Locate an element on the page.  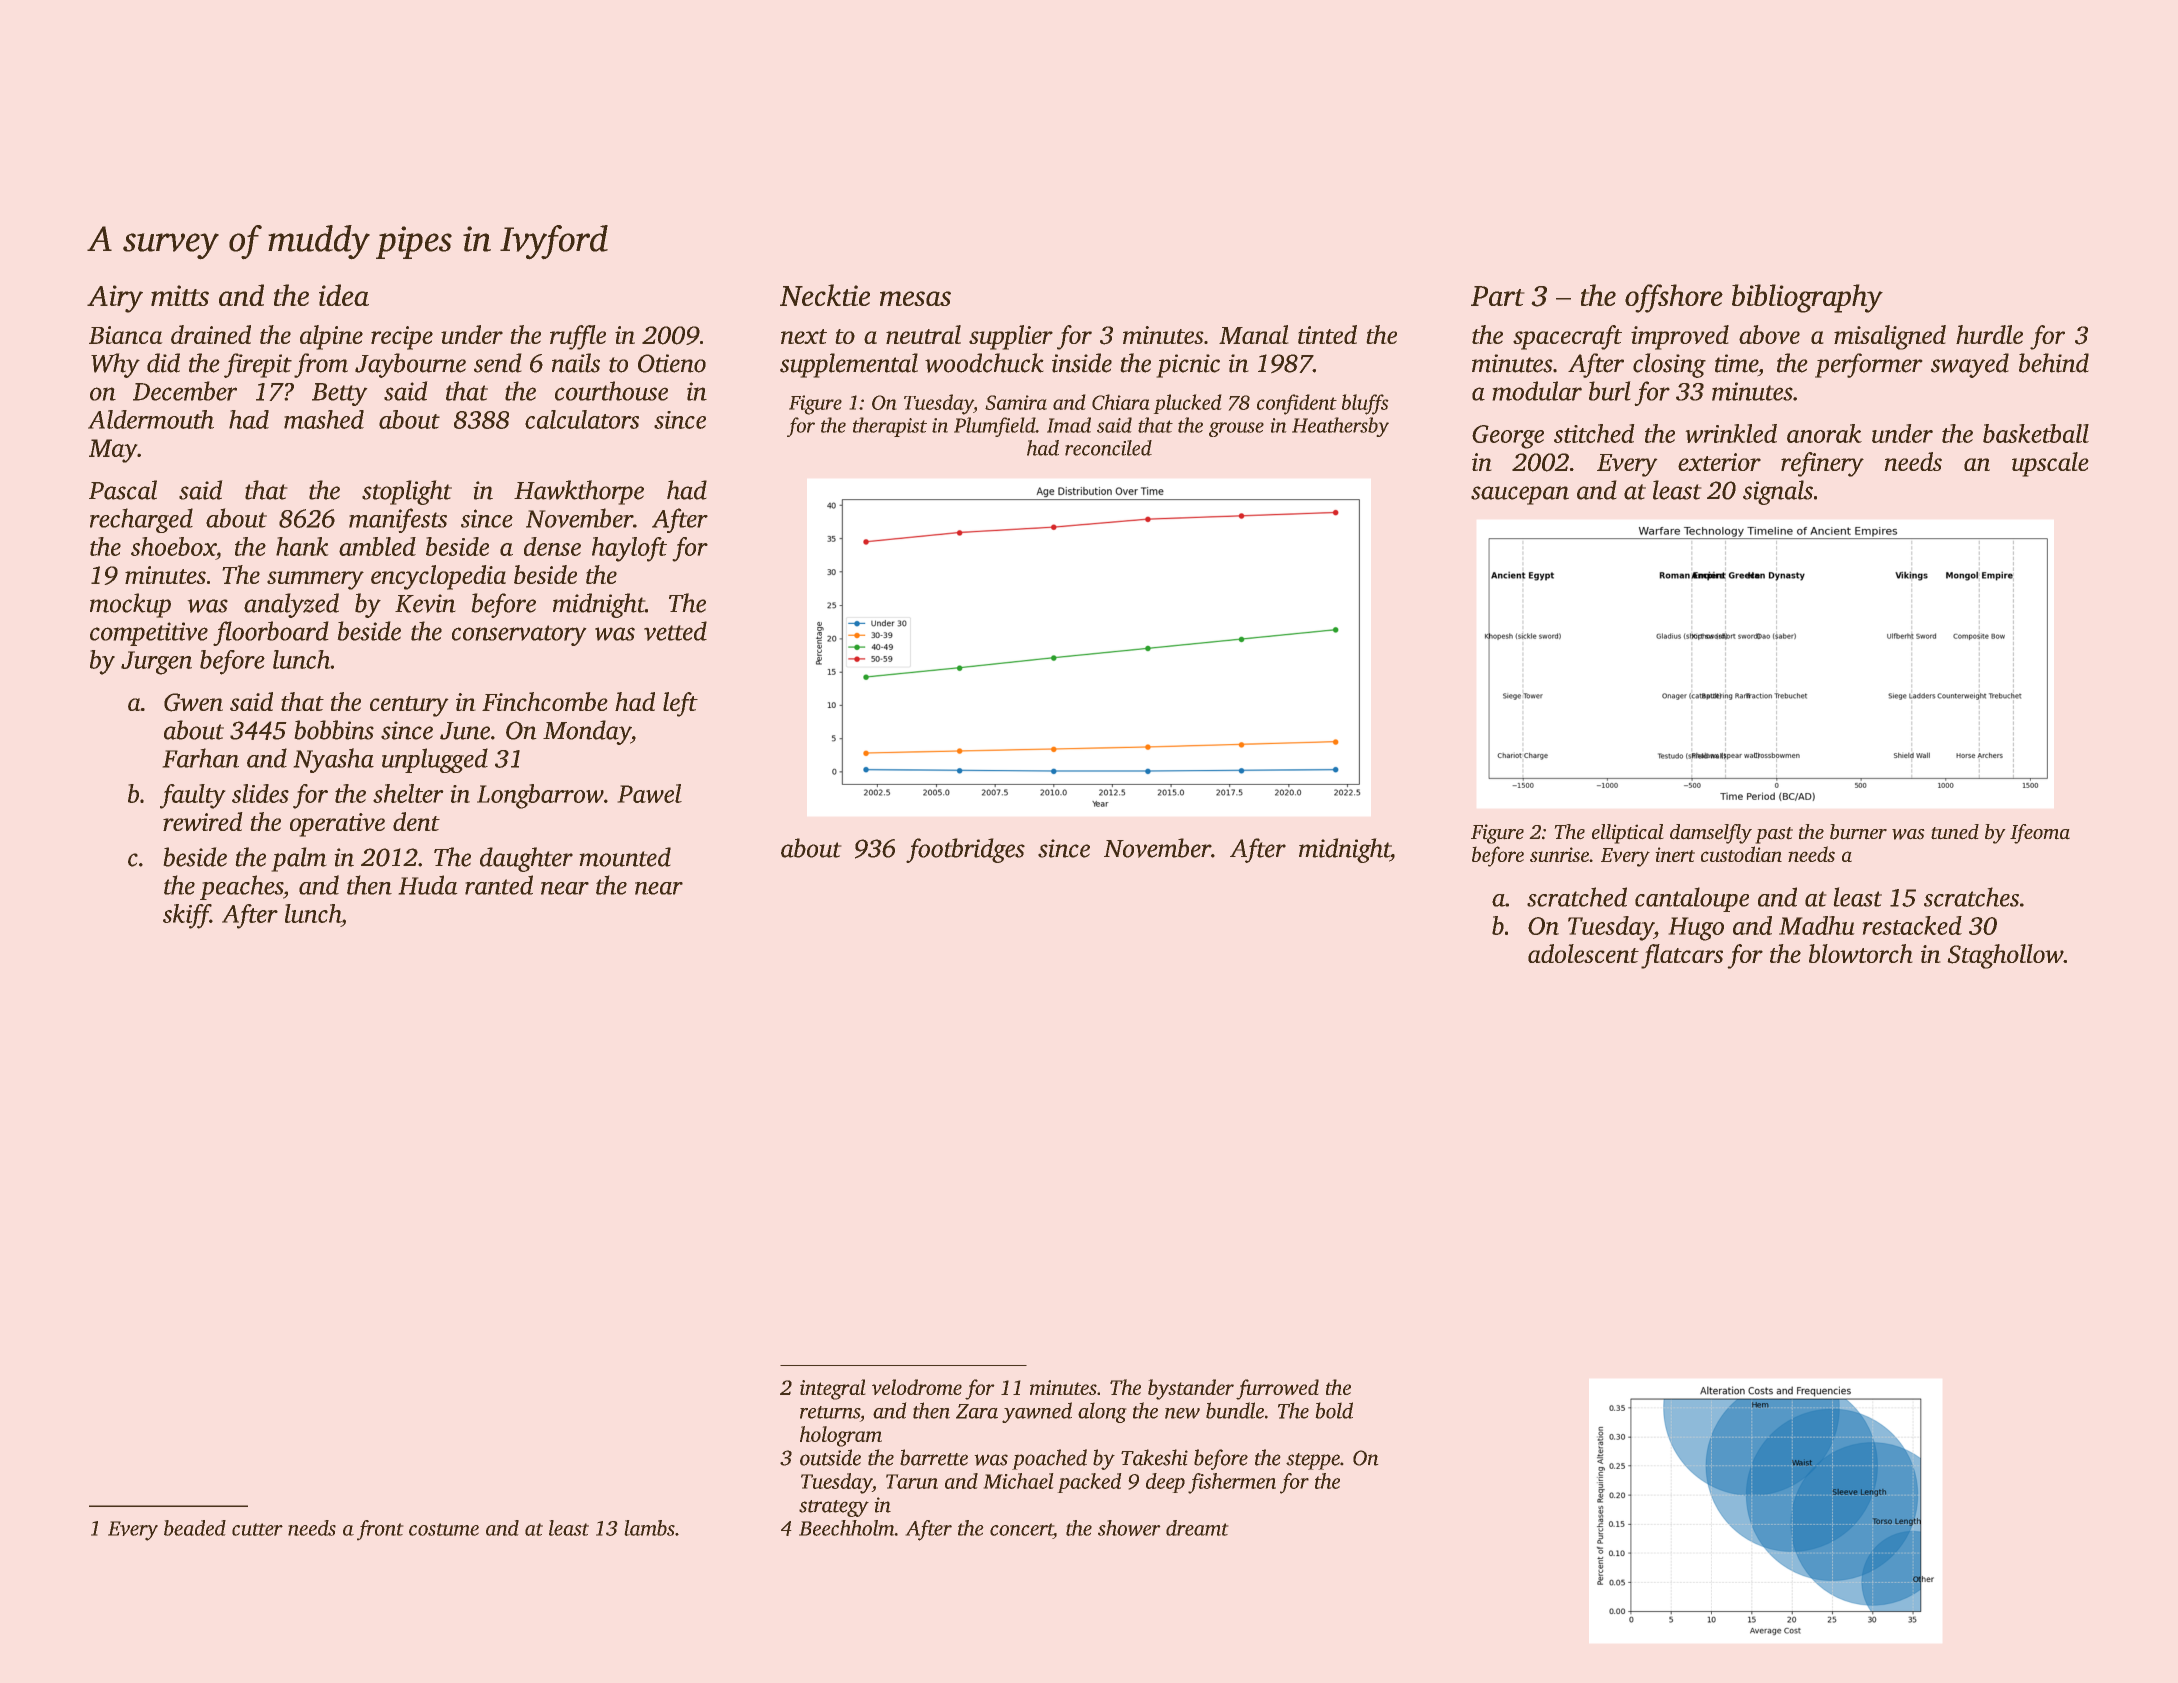
Airy is located at coordinates (115, 299).
